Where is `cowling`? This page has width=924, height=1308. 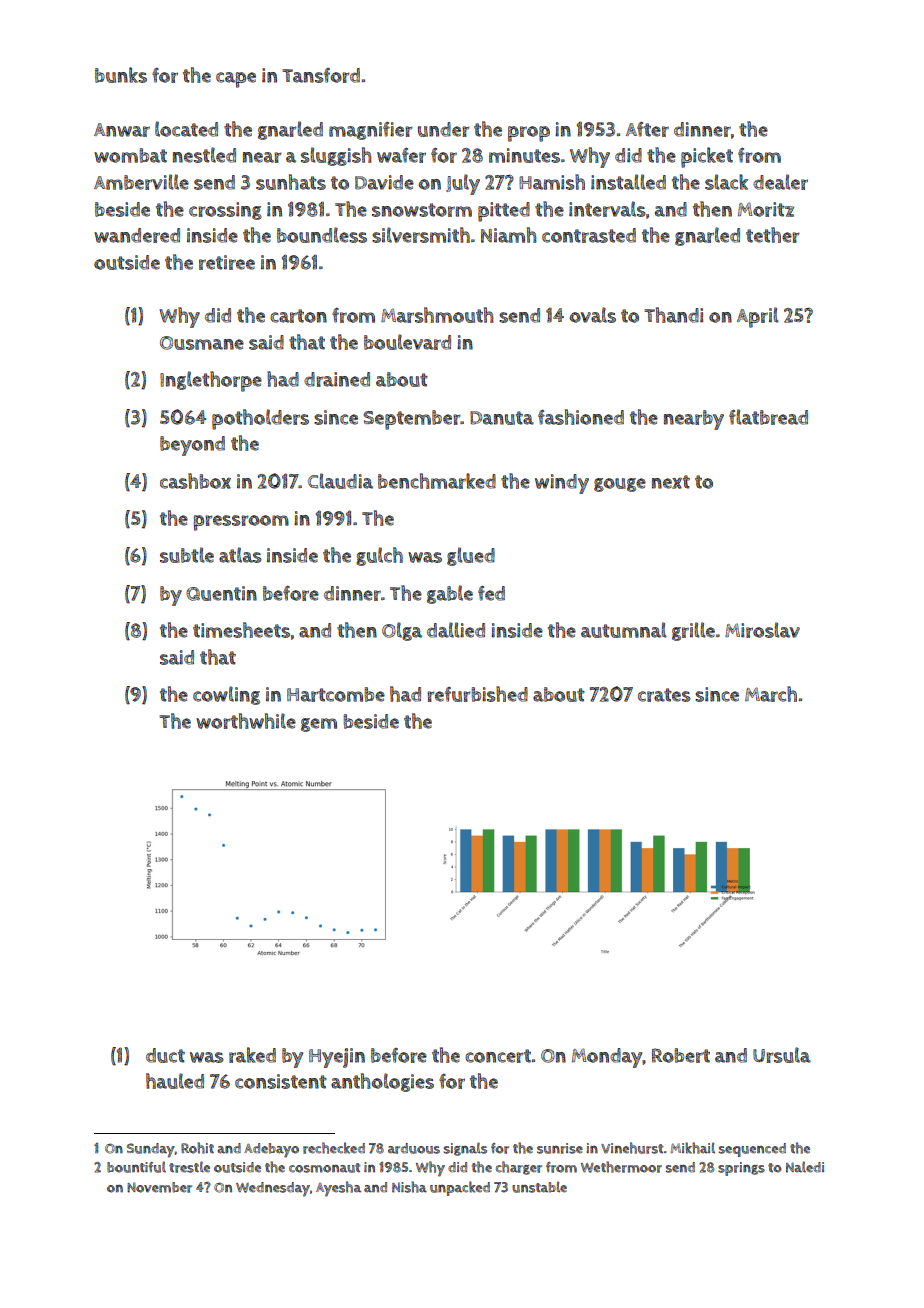
cowling is located at coordinates (226, 695).
